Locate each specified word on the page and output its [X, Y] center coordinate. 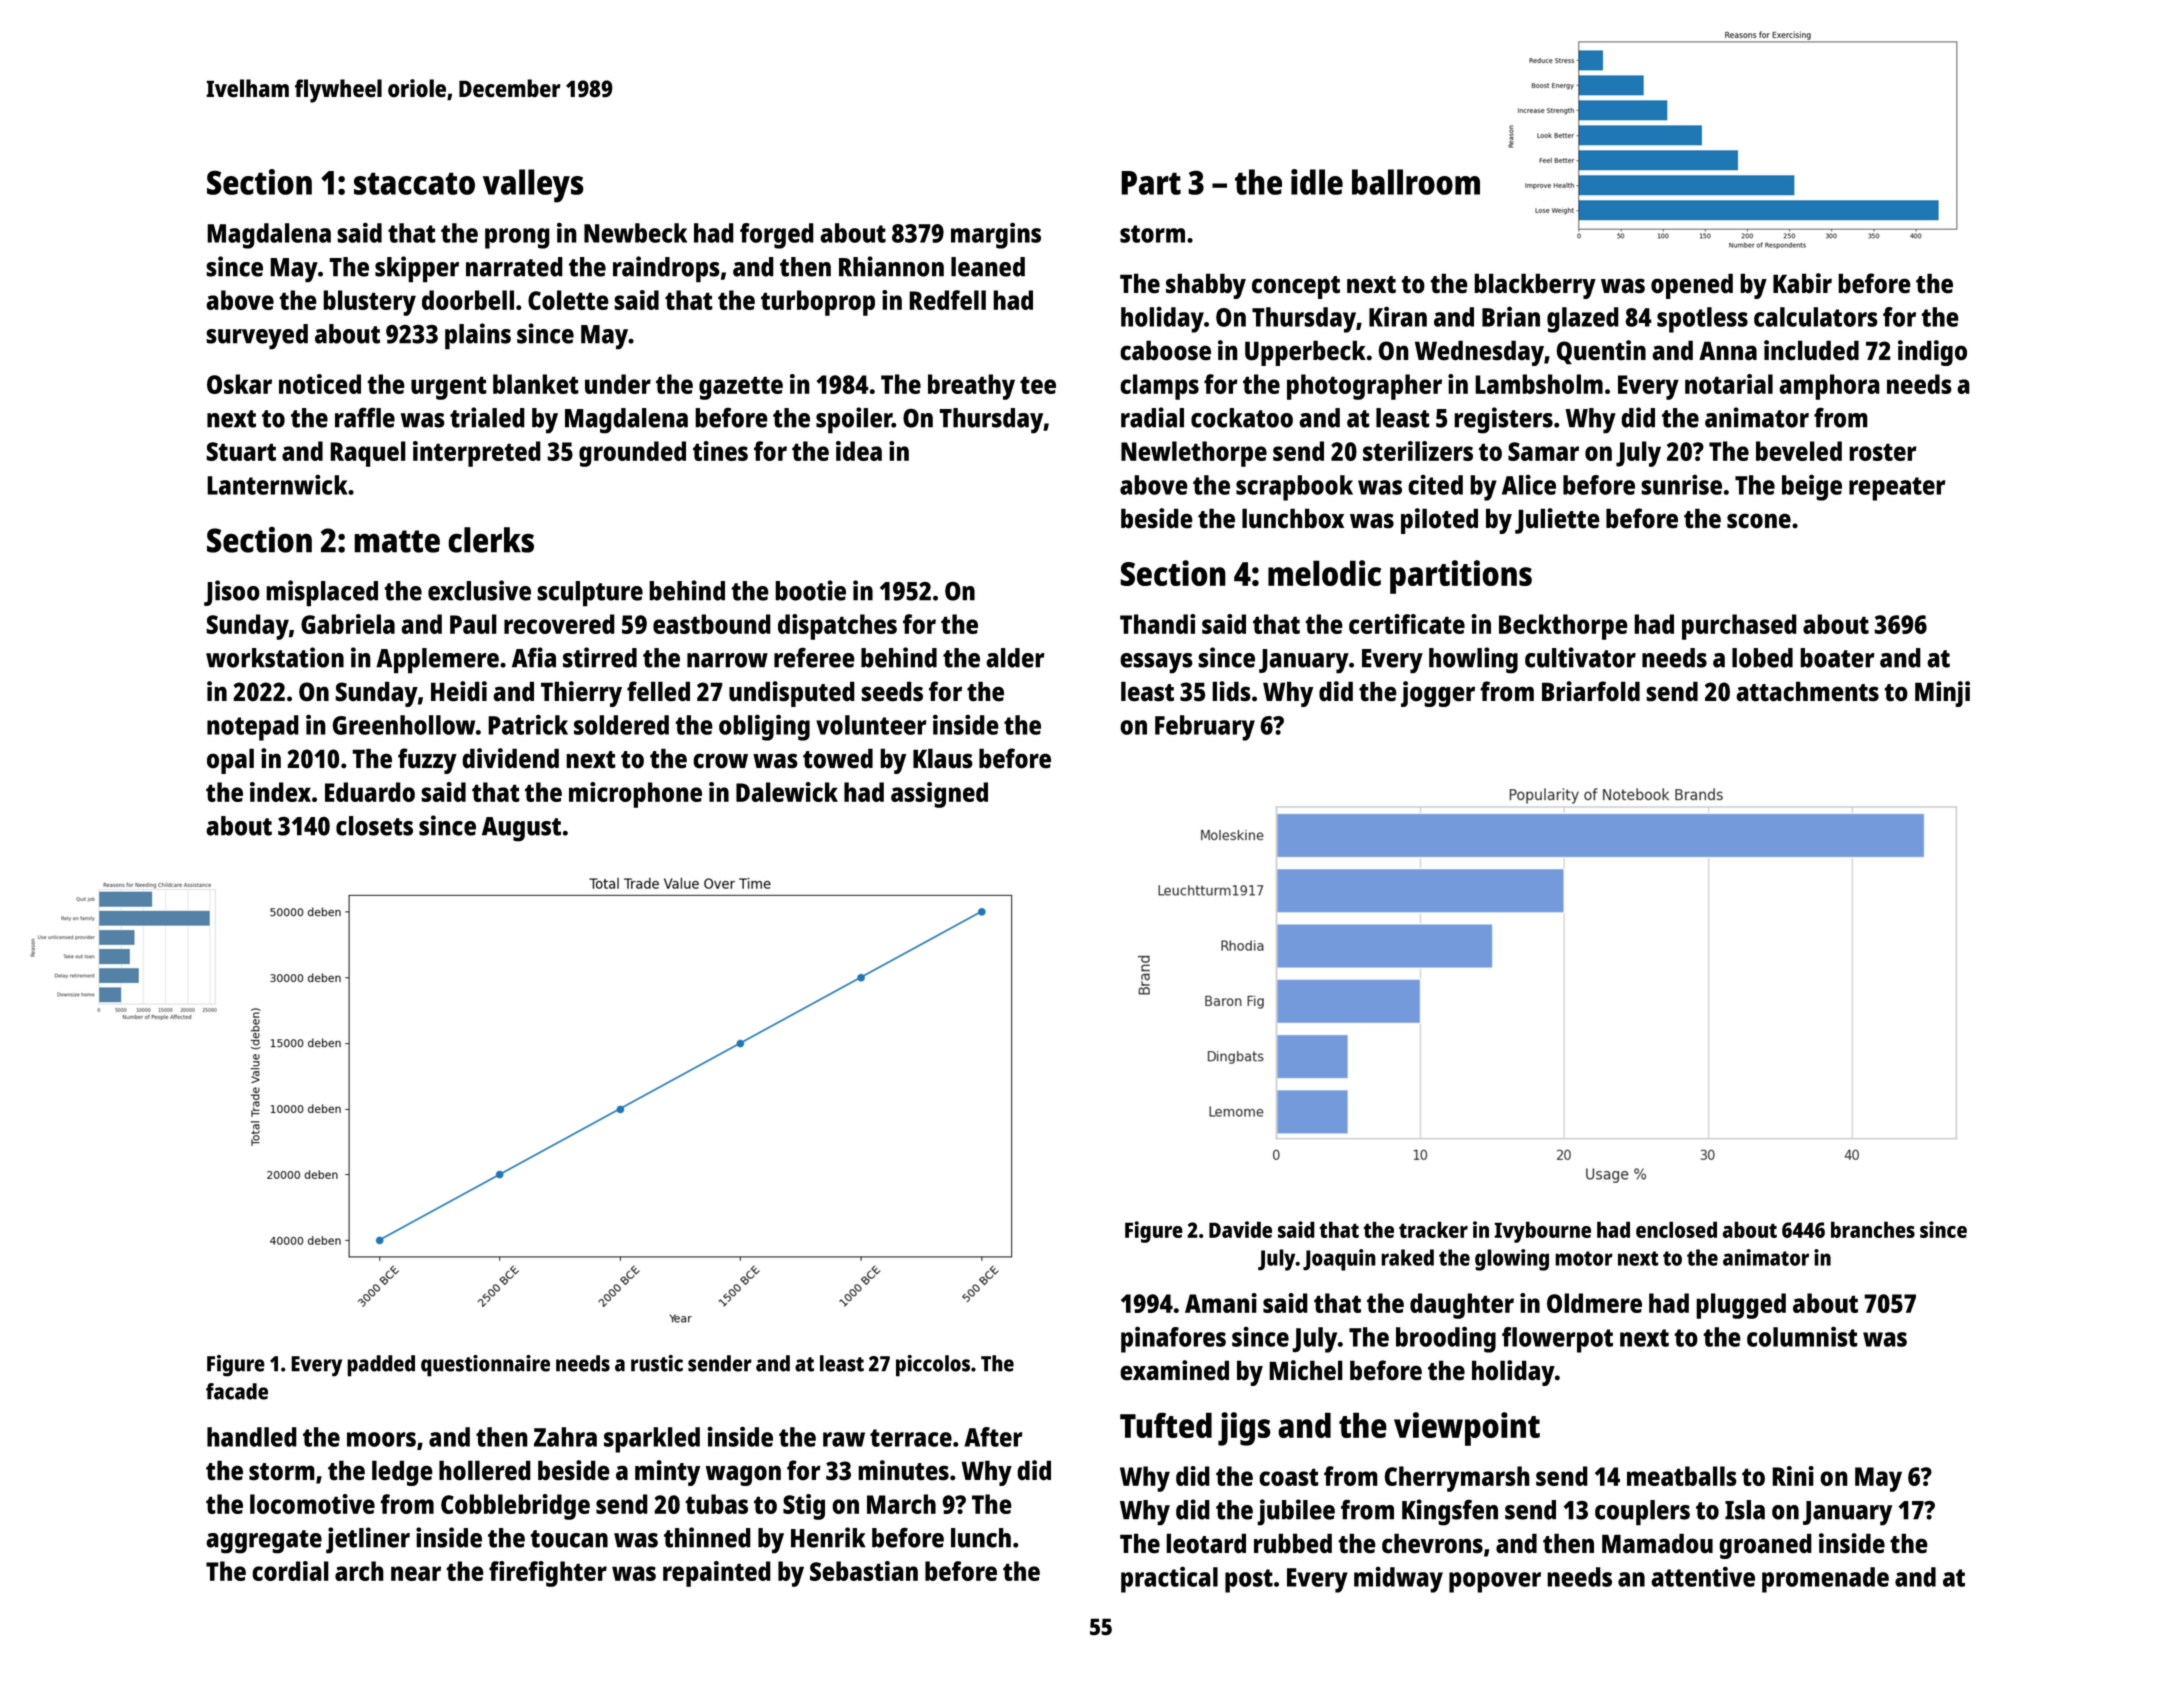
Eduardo [370, 792]
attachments [1807, 691]
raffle [365, 417]
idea [859, 451]
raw [844, 1439]
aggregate [264, 1542]
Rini [1793, 1476]
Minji [1942, 694]
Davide [1240, 1229]
